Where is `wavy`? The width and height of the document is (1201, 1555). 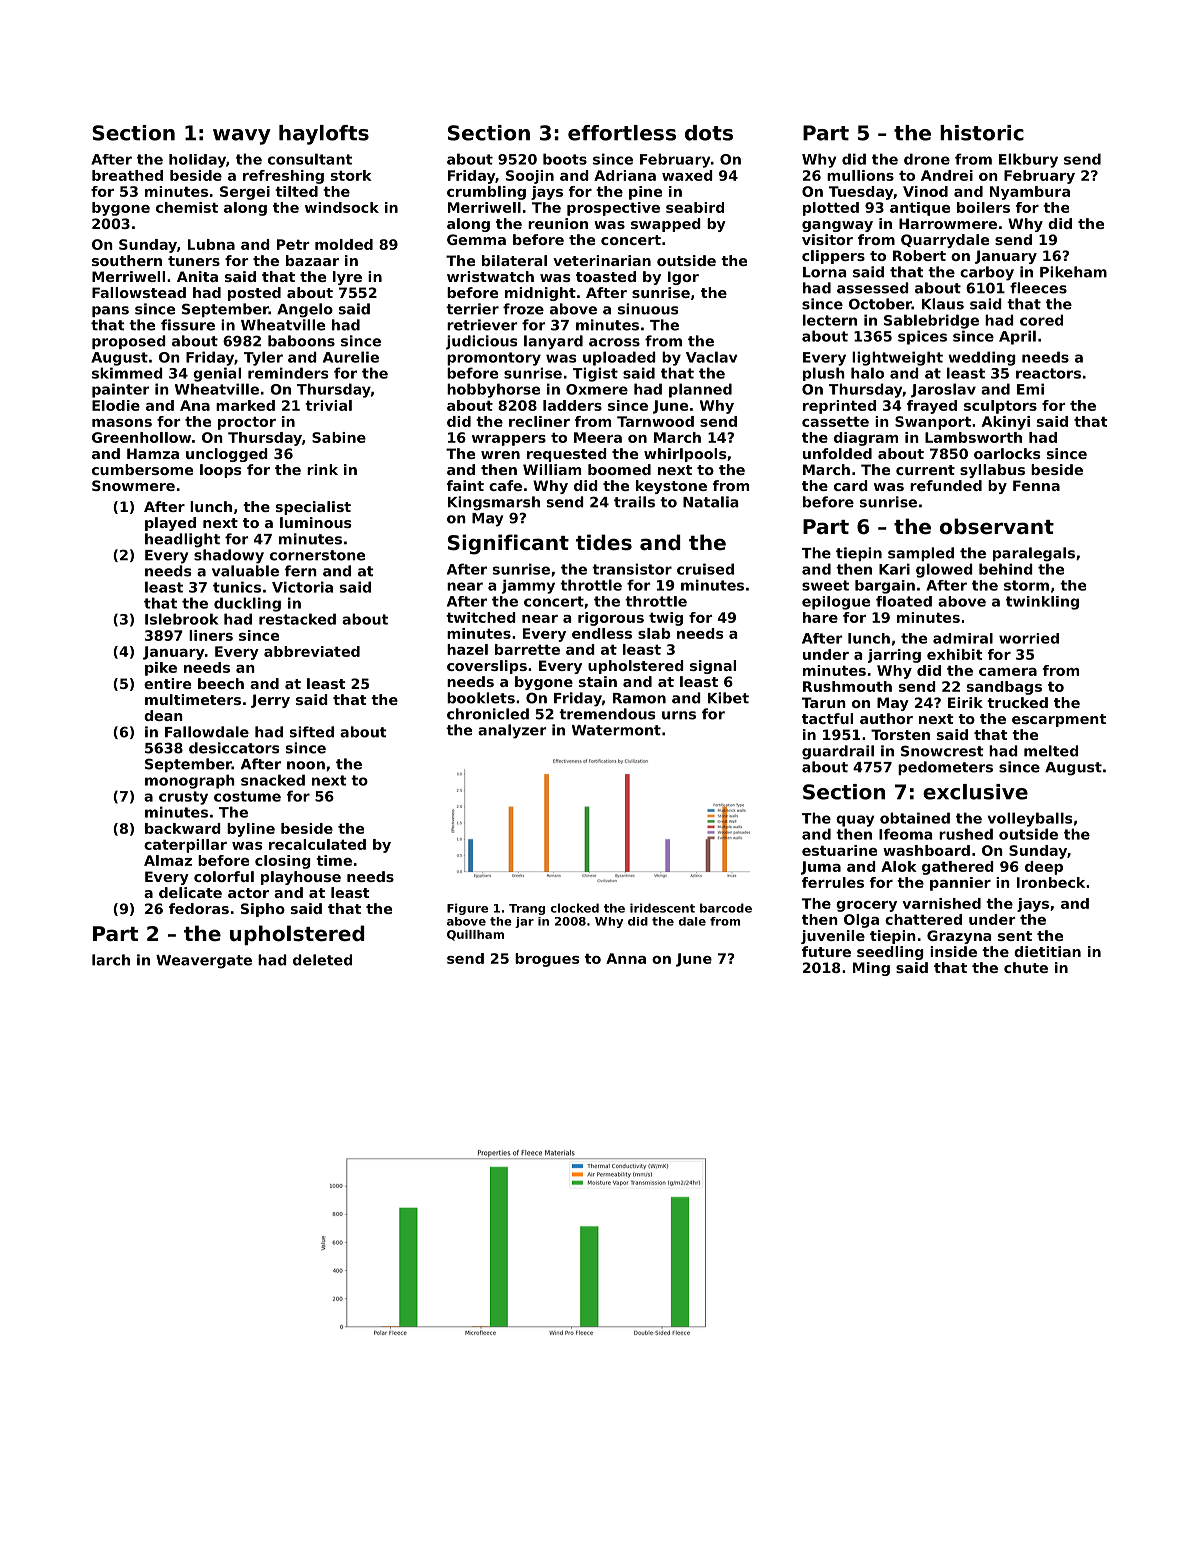 wavy is located at coordinates (242, 137).
